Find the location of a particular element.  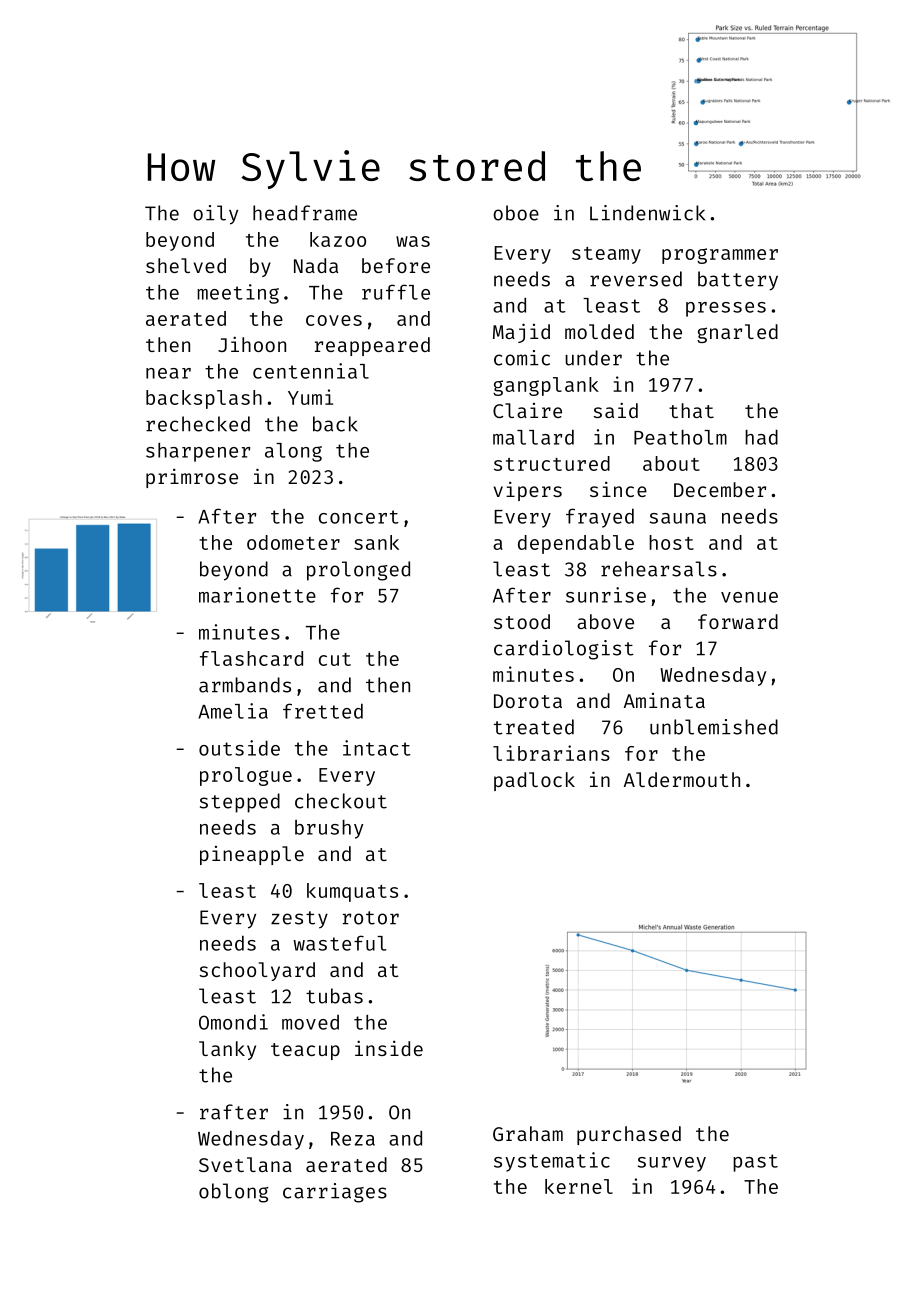

oblong is located at coordinates (233, 1193).
